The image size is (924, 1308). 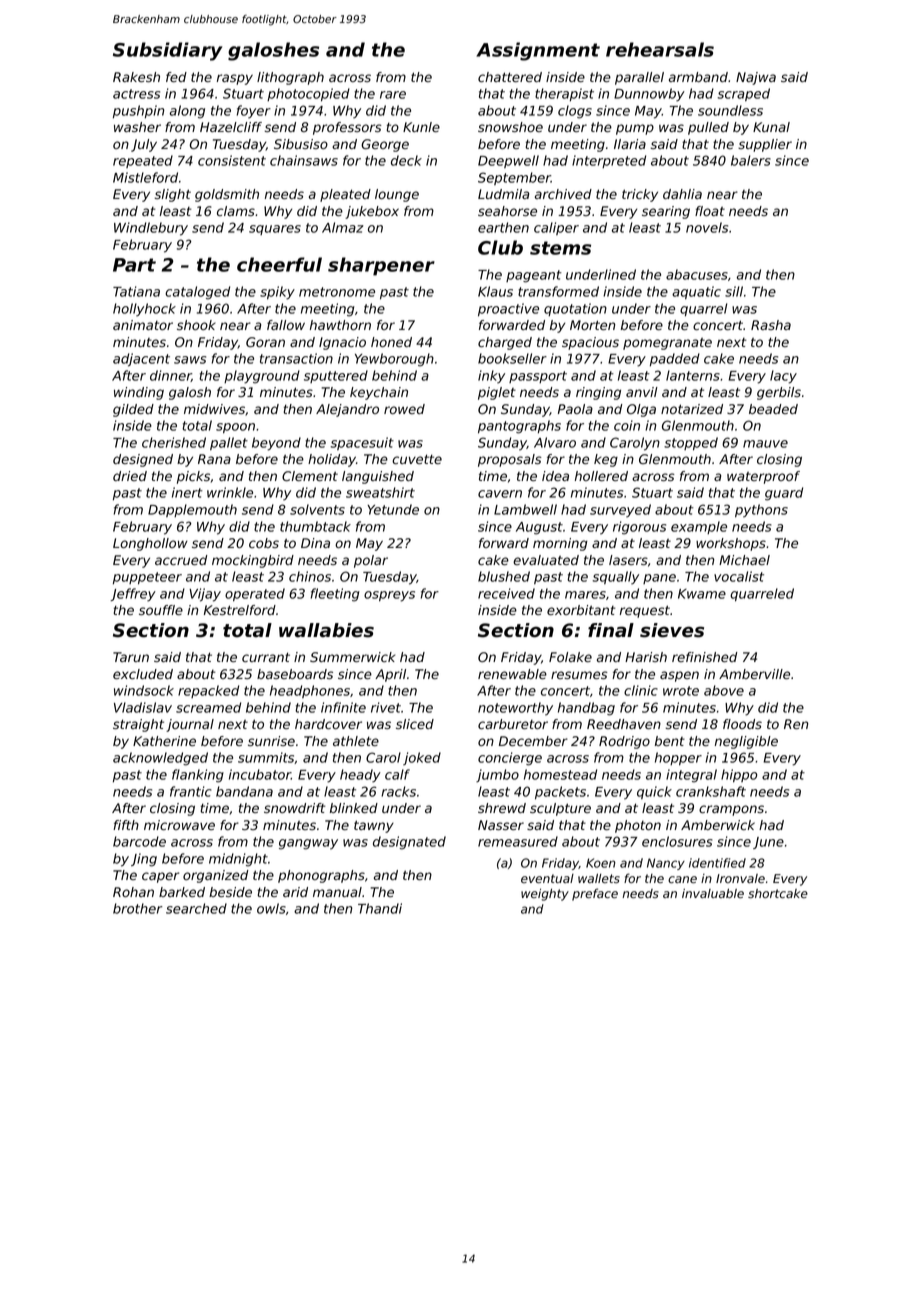 I want to click on washer, so click(x=137, y=127).
